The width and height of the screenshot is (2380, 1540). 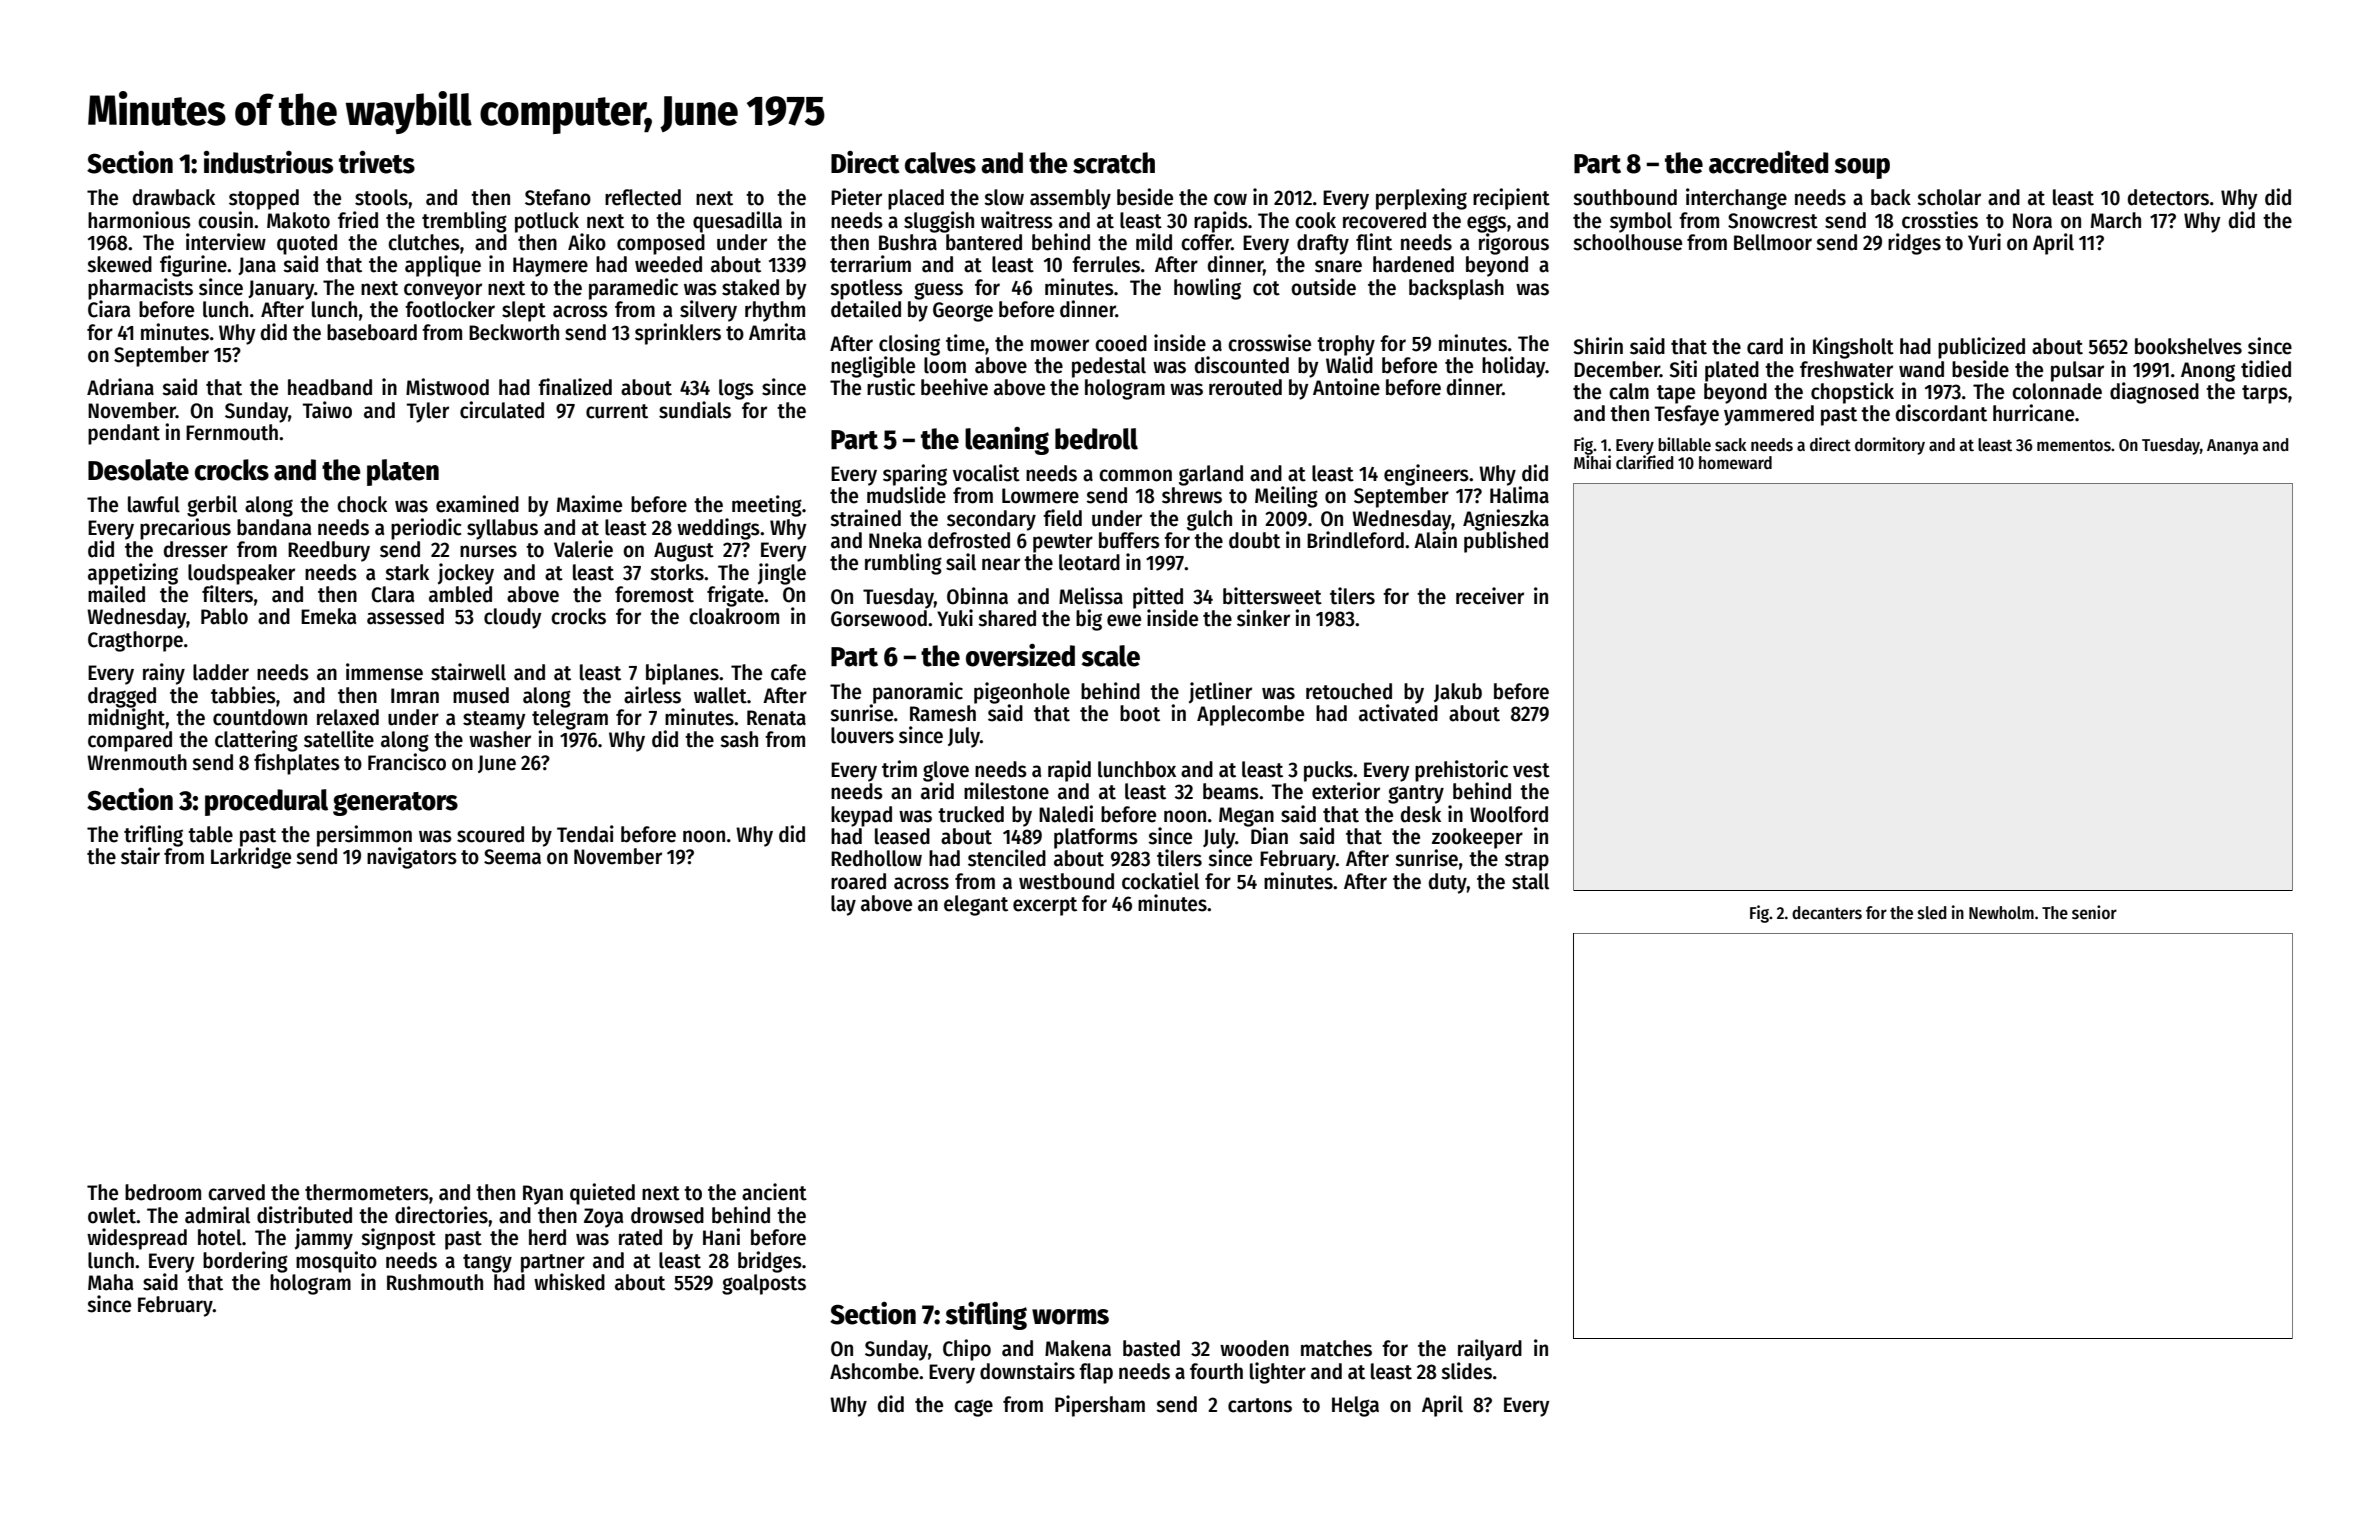 What do you see at coordinates (969, 540) in the screenshot?
I see `defrosted` at bounding box center [969, 540].
